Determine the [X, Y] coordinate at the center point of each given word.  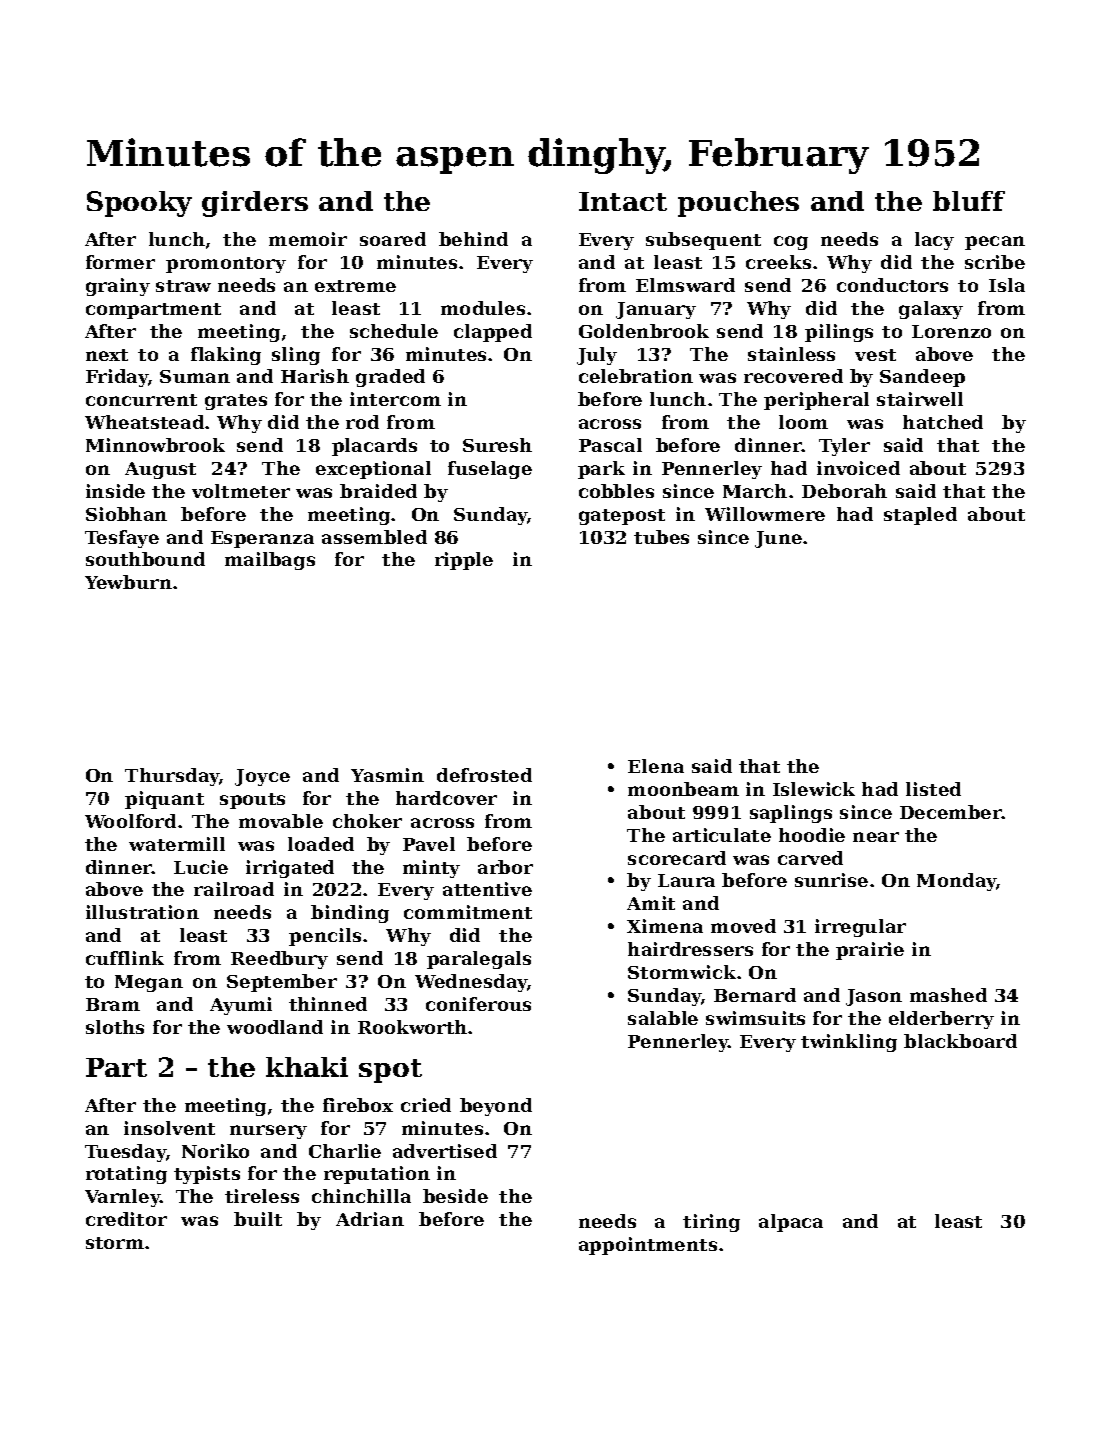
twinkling [849, 1043]
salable [663, 1018]
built [258, 1219]
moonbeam [683, 789]
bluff [969, 201]
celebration [636, 376]
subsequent [703, 241]
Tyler [844, 447]
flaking [226, 356]
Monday [957, 882]
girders [255, 204]
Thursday [172, 777]
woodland [275, 1027]
